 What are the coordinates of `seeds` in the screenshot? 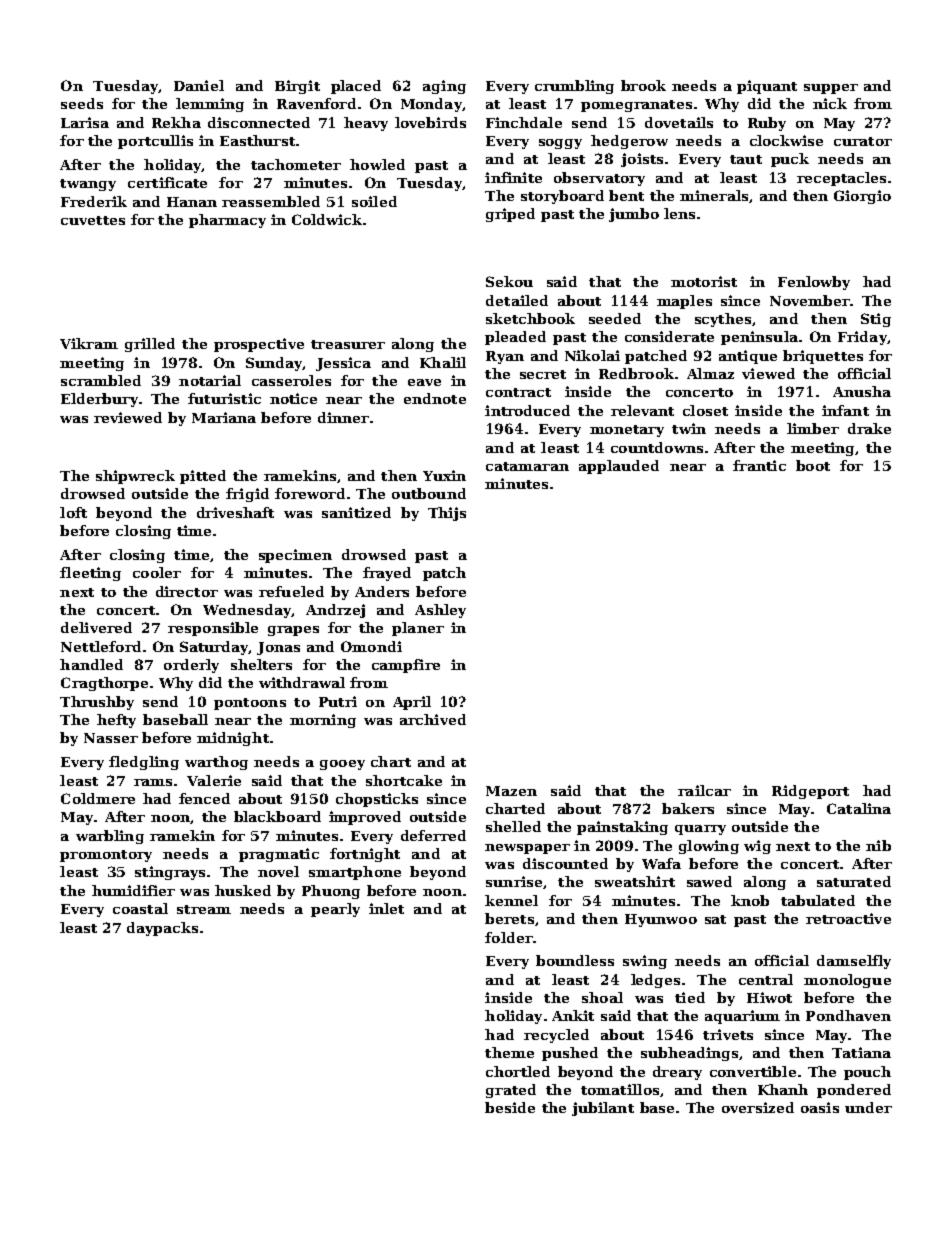 It's located at (82, 103).
